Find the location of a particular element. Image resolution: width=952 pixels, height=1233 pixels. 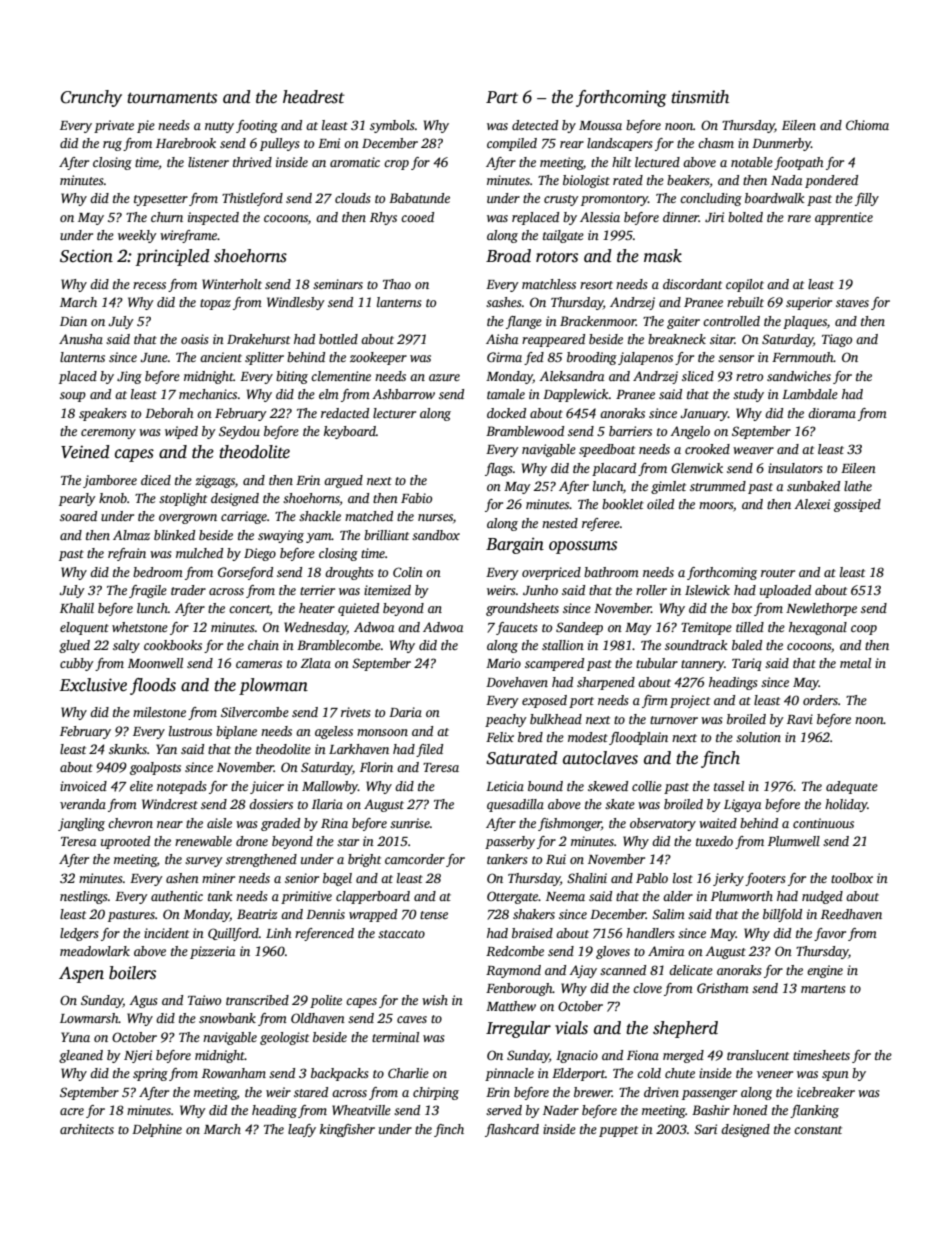

soup is located at coordinates (73, 397).
